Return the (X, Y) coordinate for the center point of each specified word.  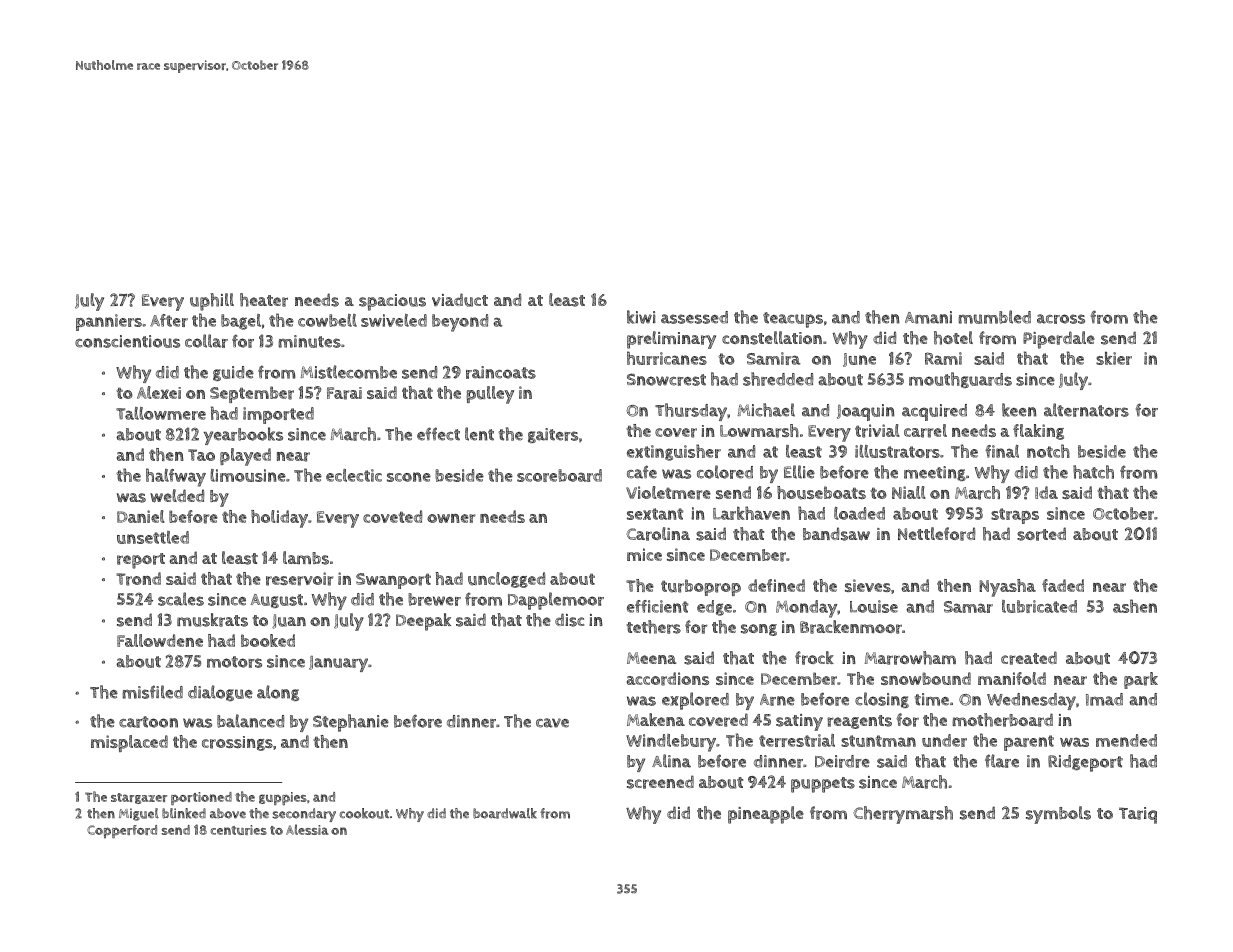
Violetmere (668, 493)
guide (233, 373)
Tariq (1138, 815)
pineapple (766, 815)
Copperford (122, 831)
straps (1015, 516)
